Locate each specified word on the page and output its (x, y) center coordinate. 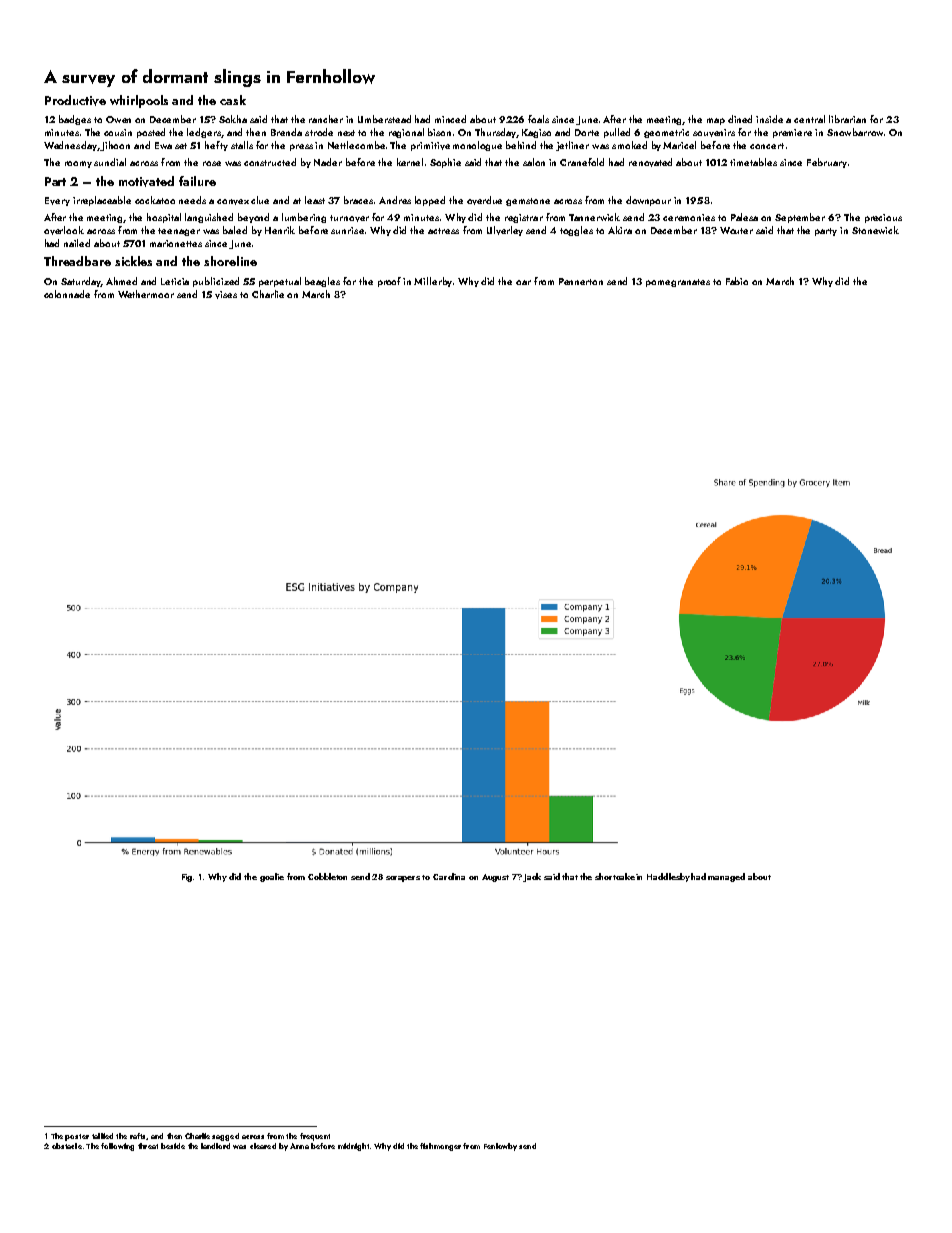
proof (389, 282)
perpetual (280, 282)
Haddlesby (668, 877)
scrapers (403, 879)
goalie (272, 877)
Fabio (737, 281)
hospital (164, 218)
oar (523, 282)
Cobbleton (327, 876)
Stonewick (875, 230)
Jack (532, 877)
